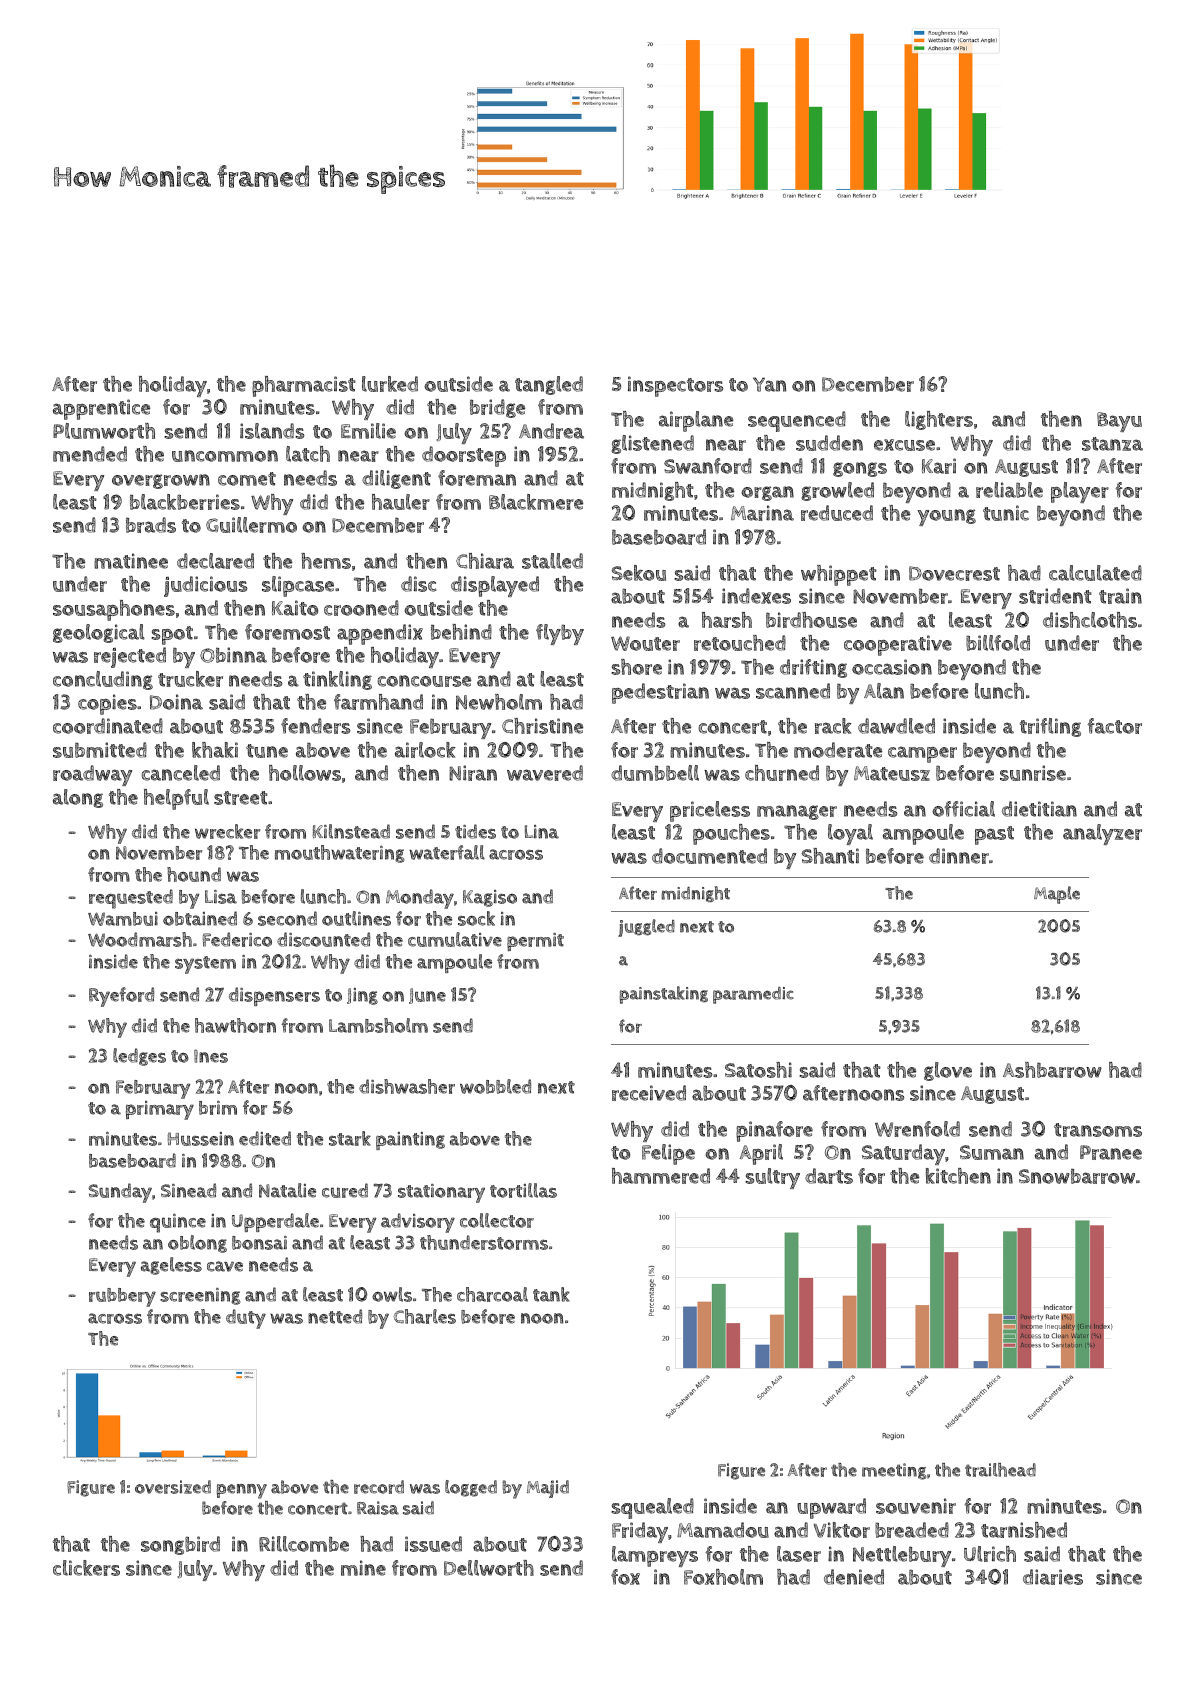  Describe the element at coordinates (171, 1266) in the screenshot. I see `ageless` at that location.
